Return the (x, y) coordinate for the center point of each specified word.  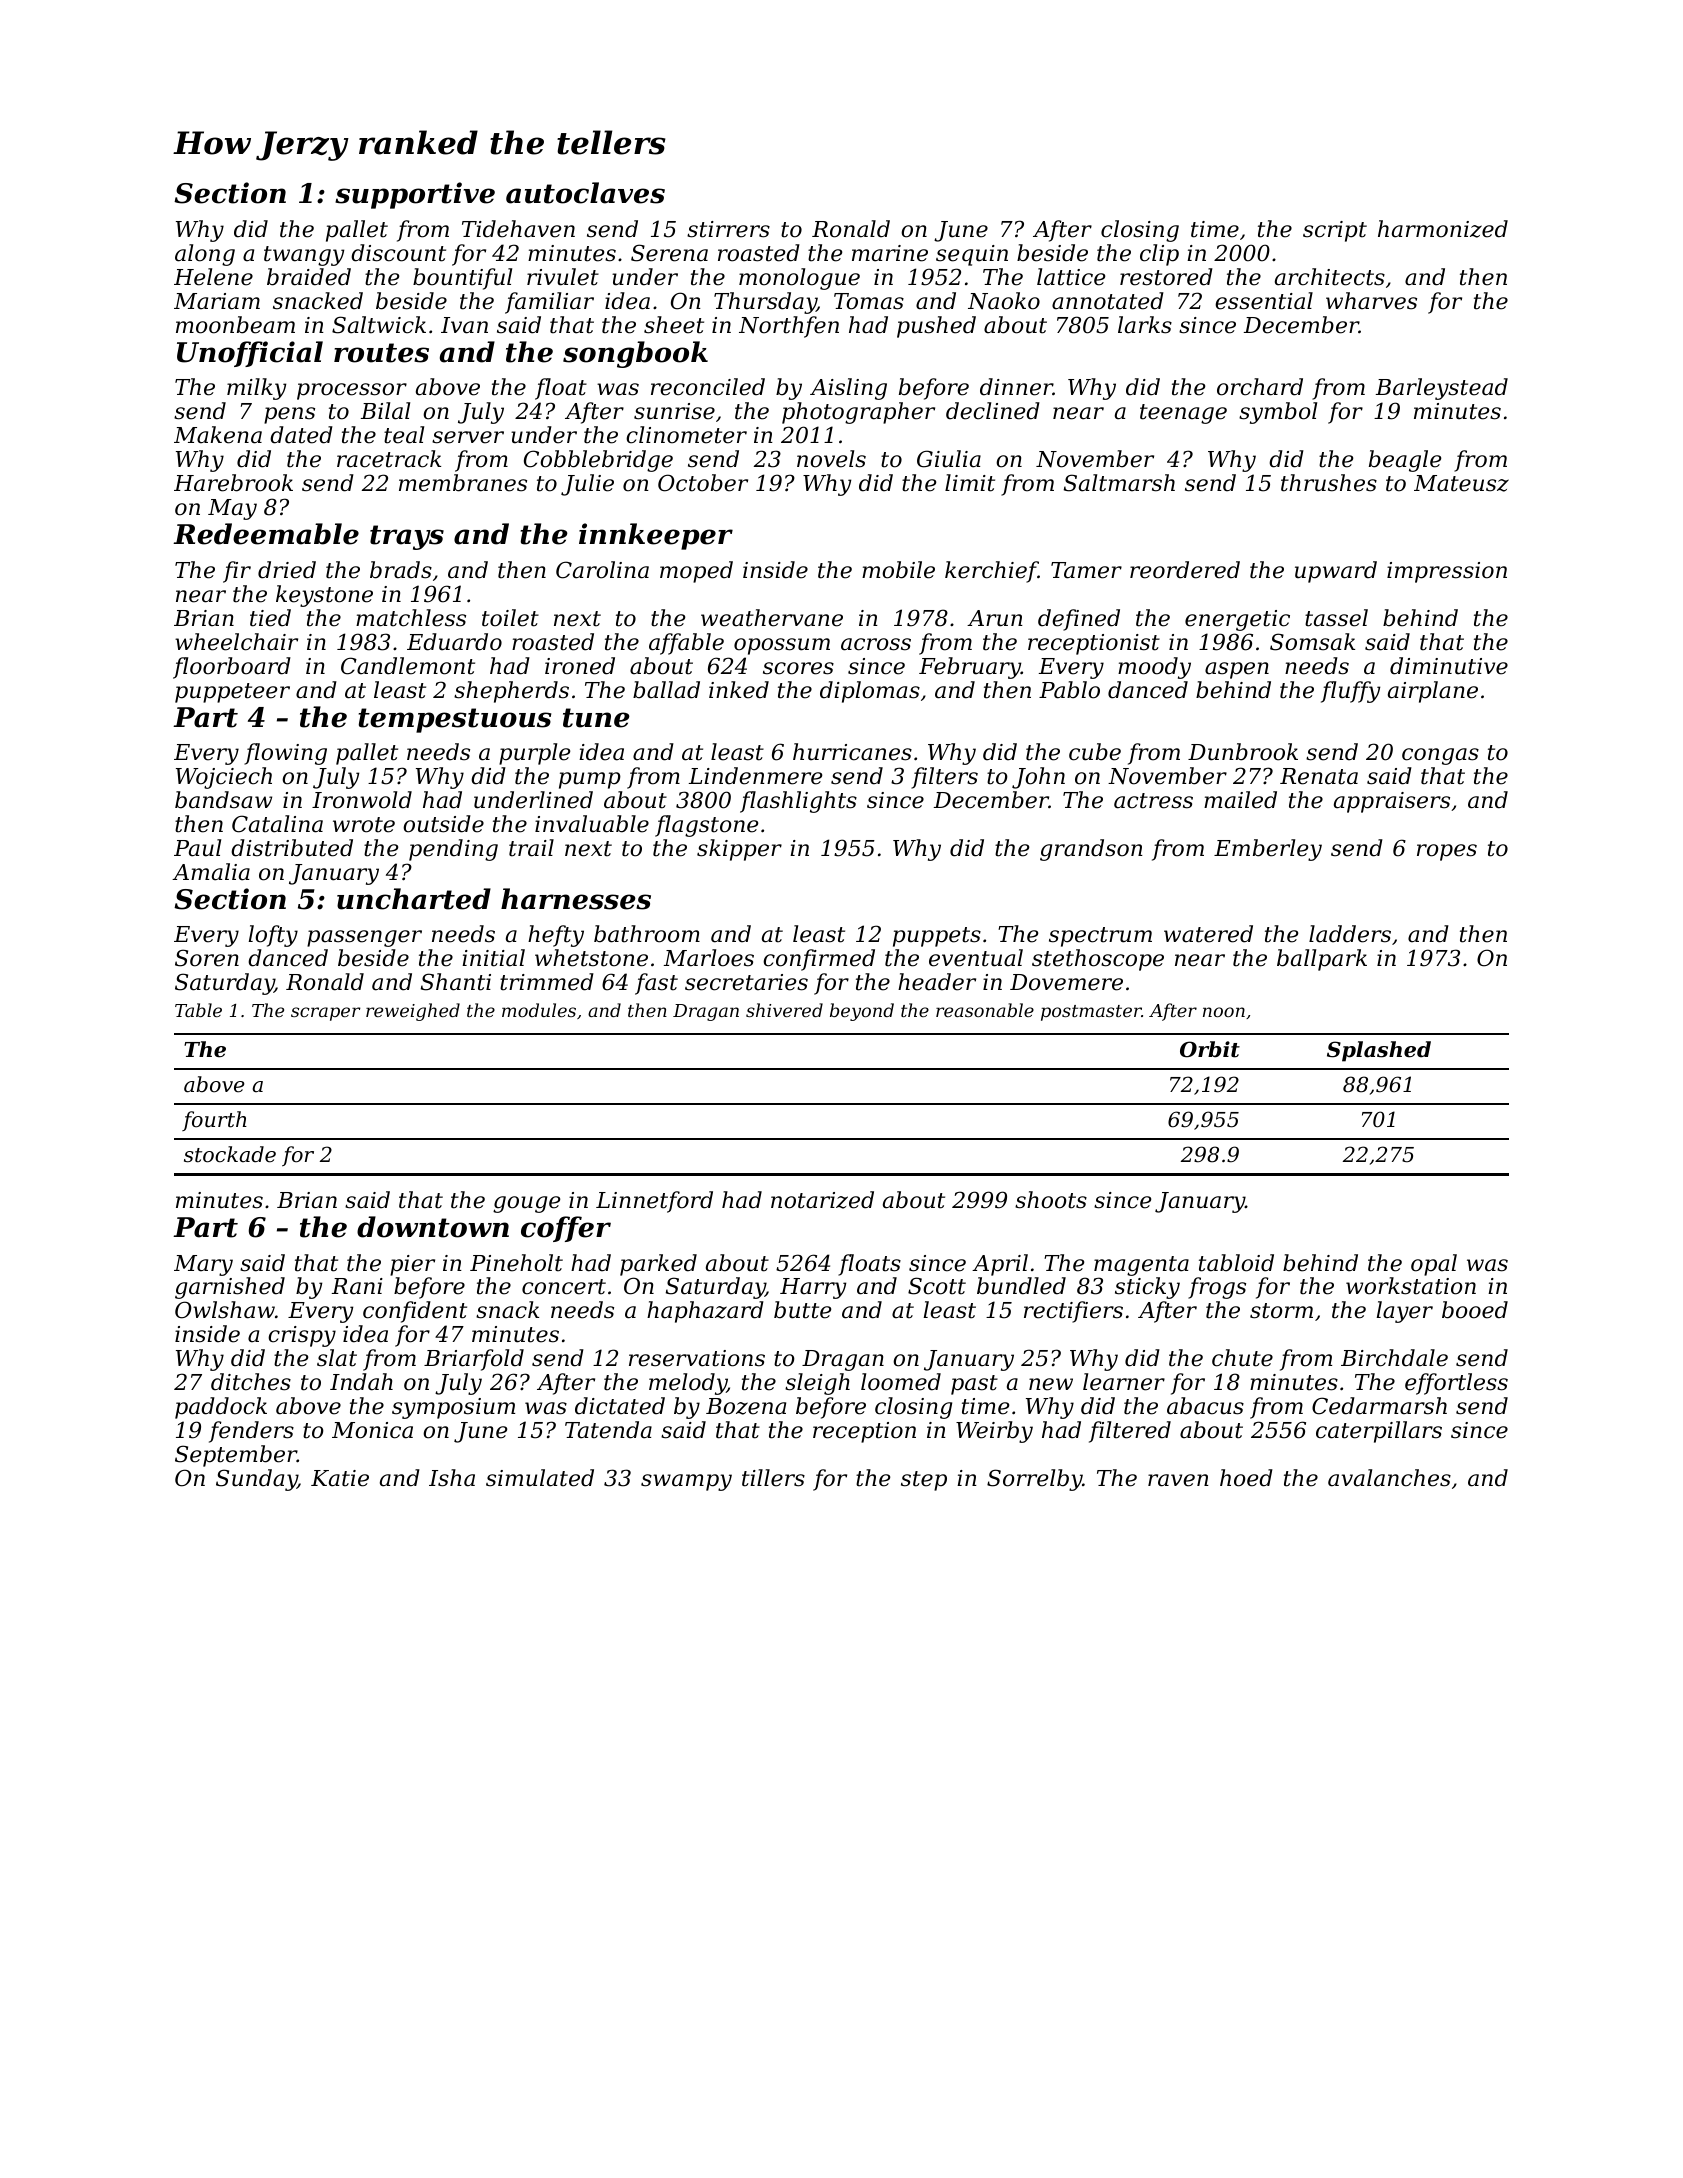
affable (686, 644)
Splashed (1379, 1051)
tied (270, 618)
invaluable (592, 824)
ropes (1447, 852)
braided (309, 277)
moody (1154, 668)
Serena (669, 253)
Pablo (1069, 690)
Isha (452, 1478)
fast (656, 984)
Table (198, 1010)
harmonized (1443, 229)
